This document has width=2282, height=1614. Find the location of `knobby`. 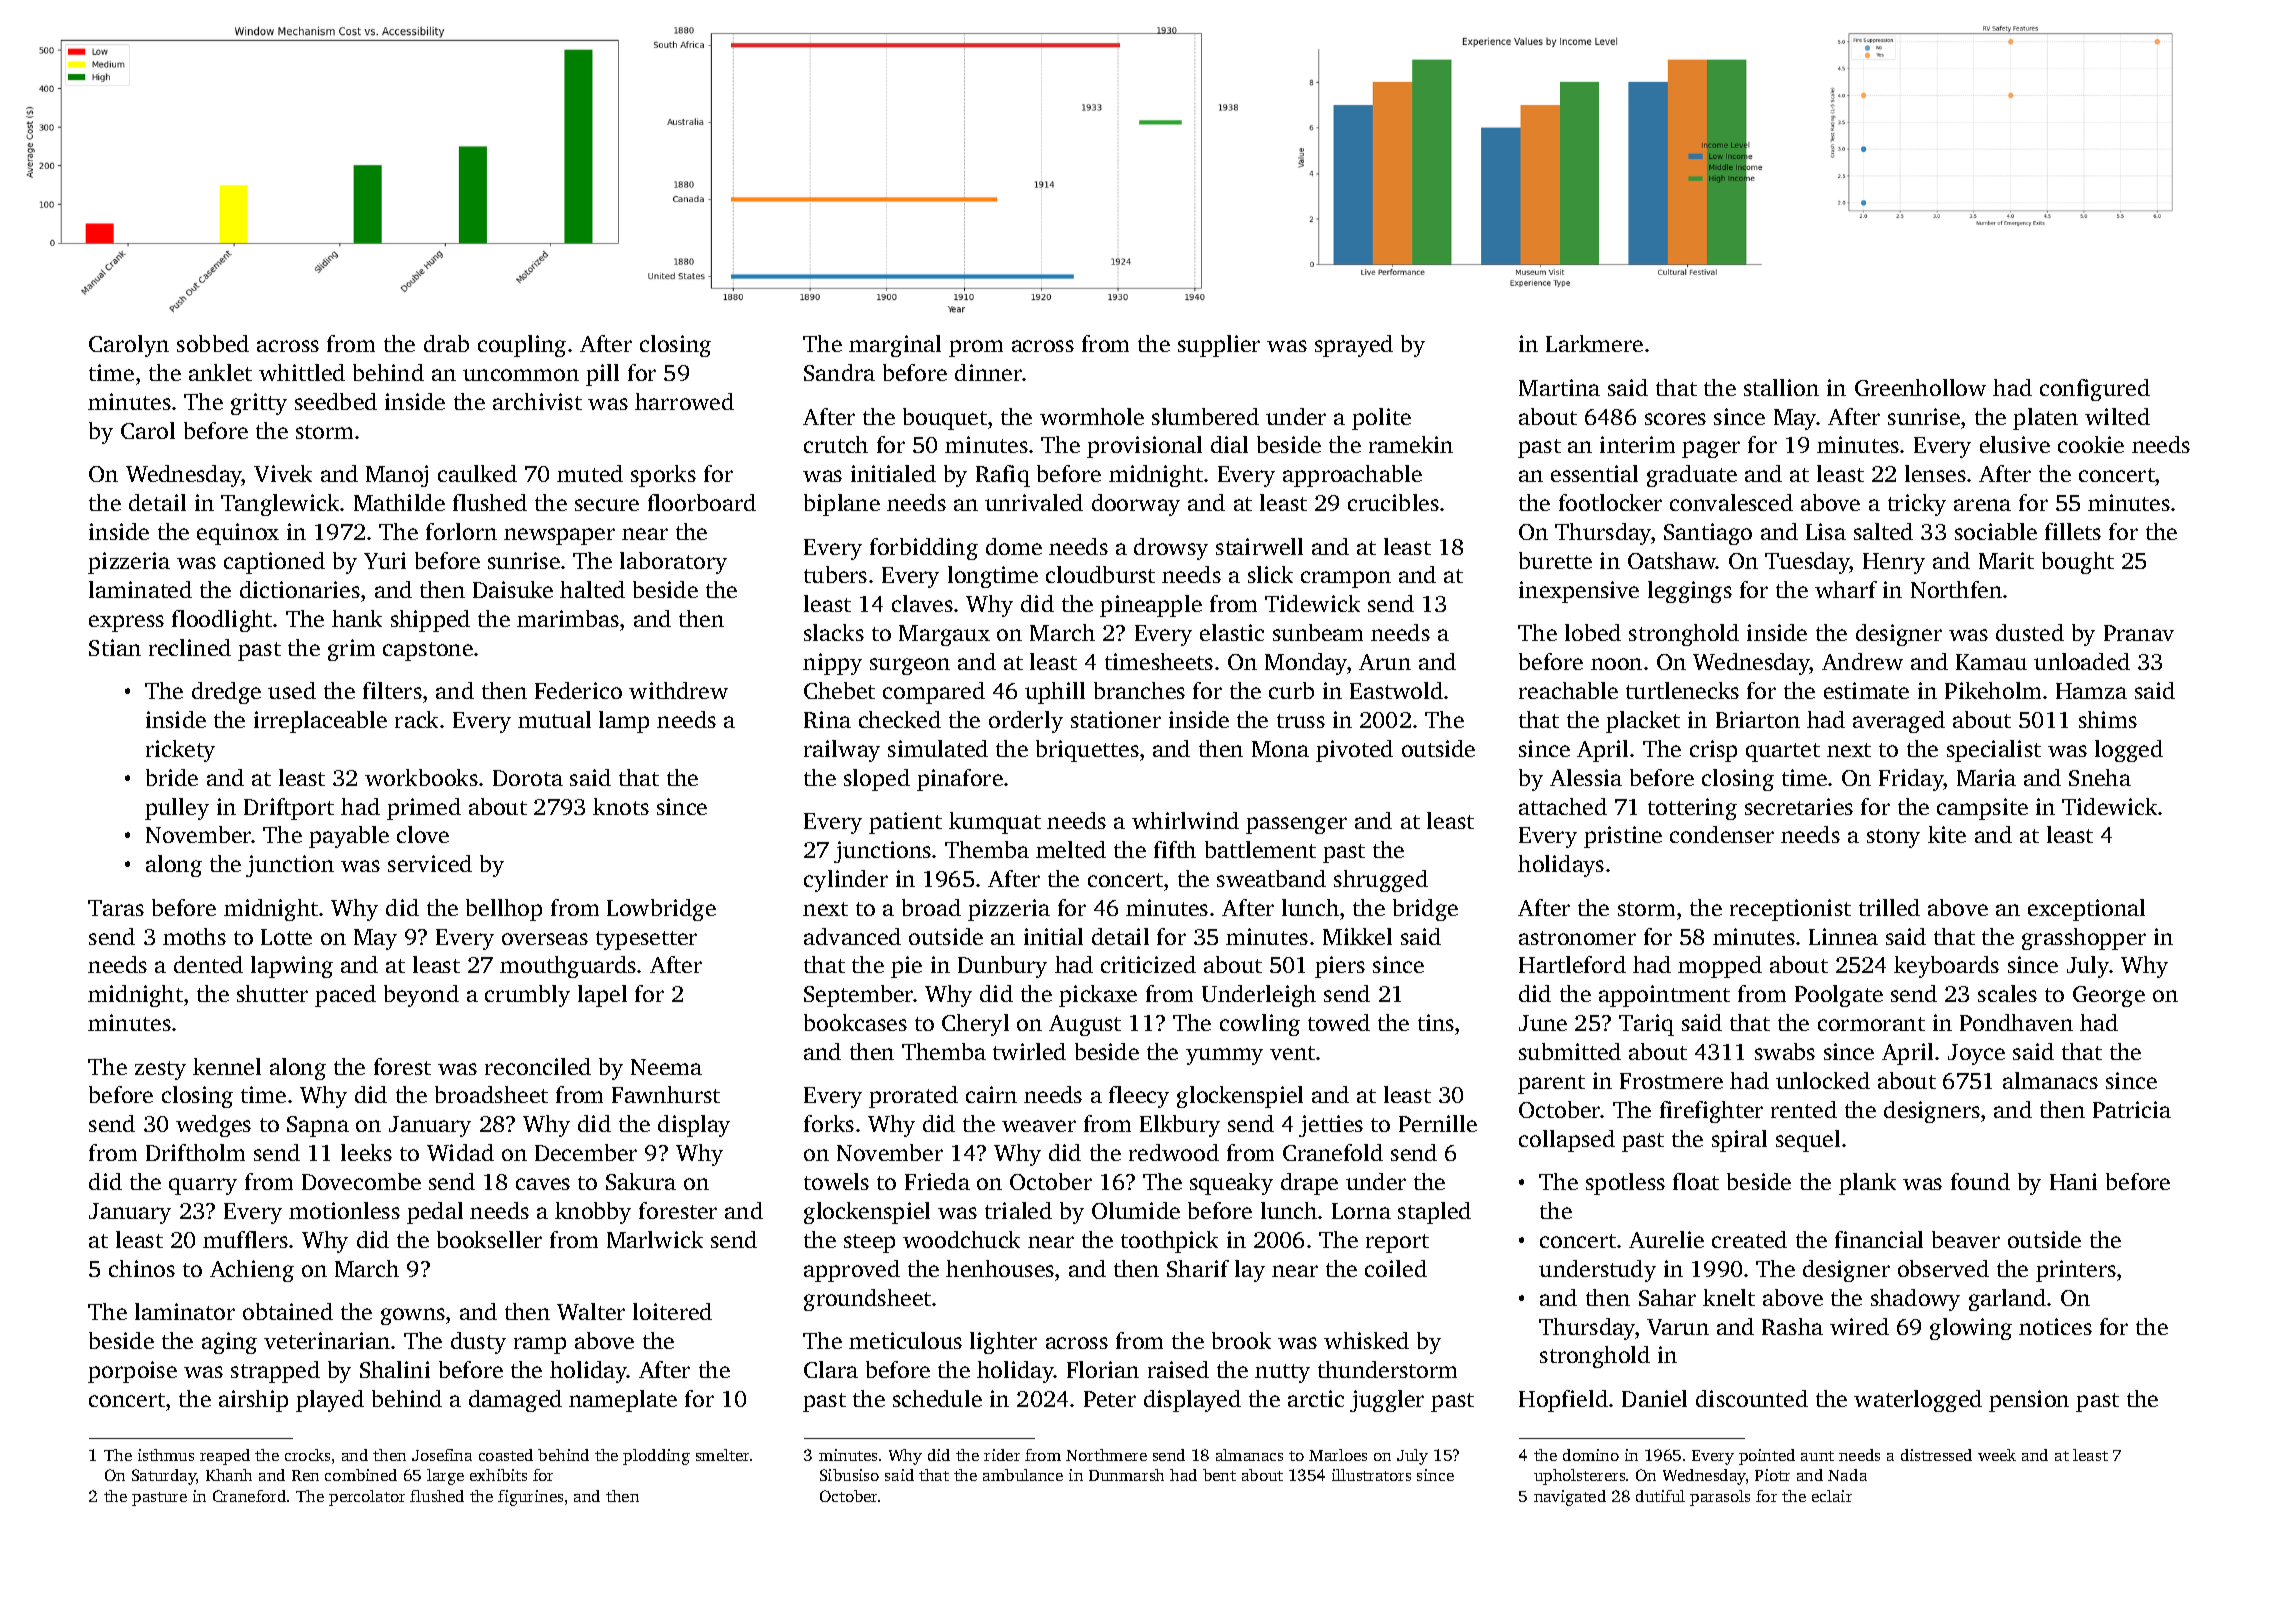

knobby is located at coordinates (593, 1213).
